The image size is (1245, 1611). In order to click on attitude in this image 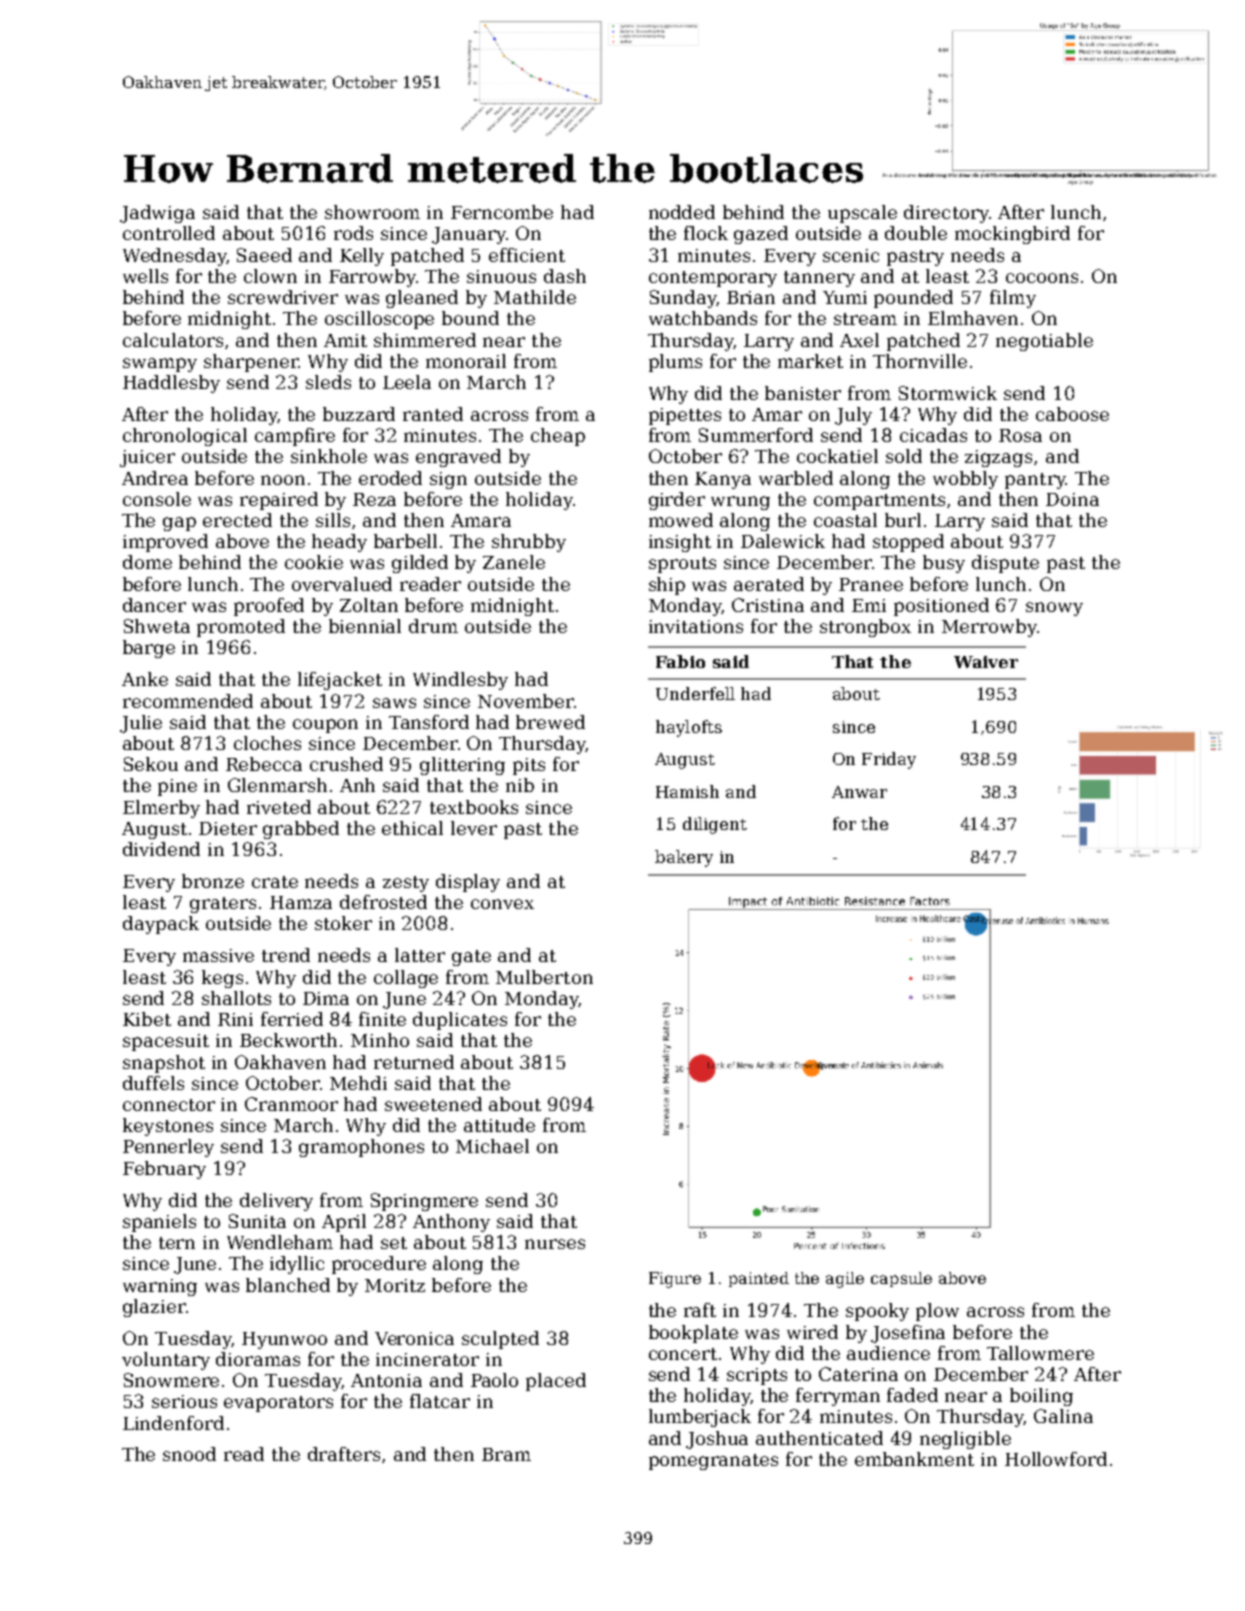, I will do `click(499, 1125)`.
